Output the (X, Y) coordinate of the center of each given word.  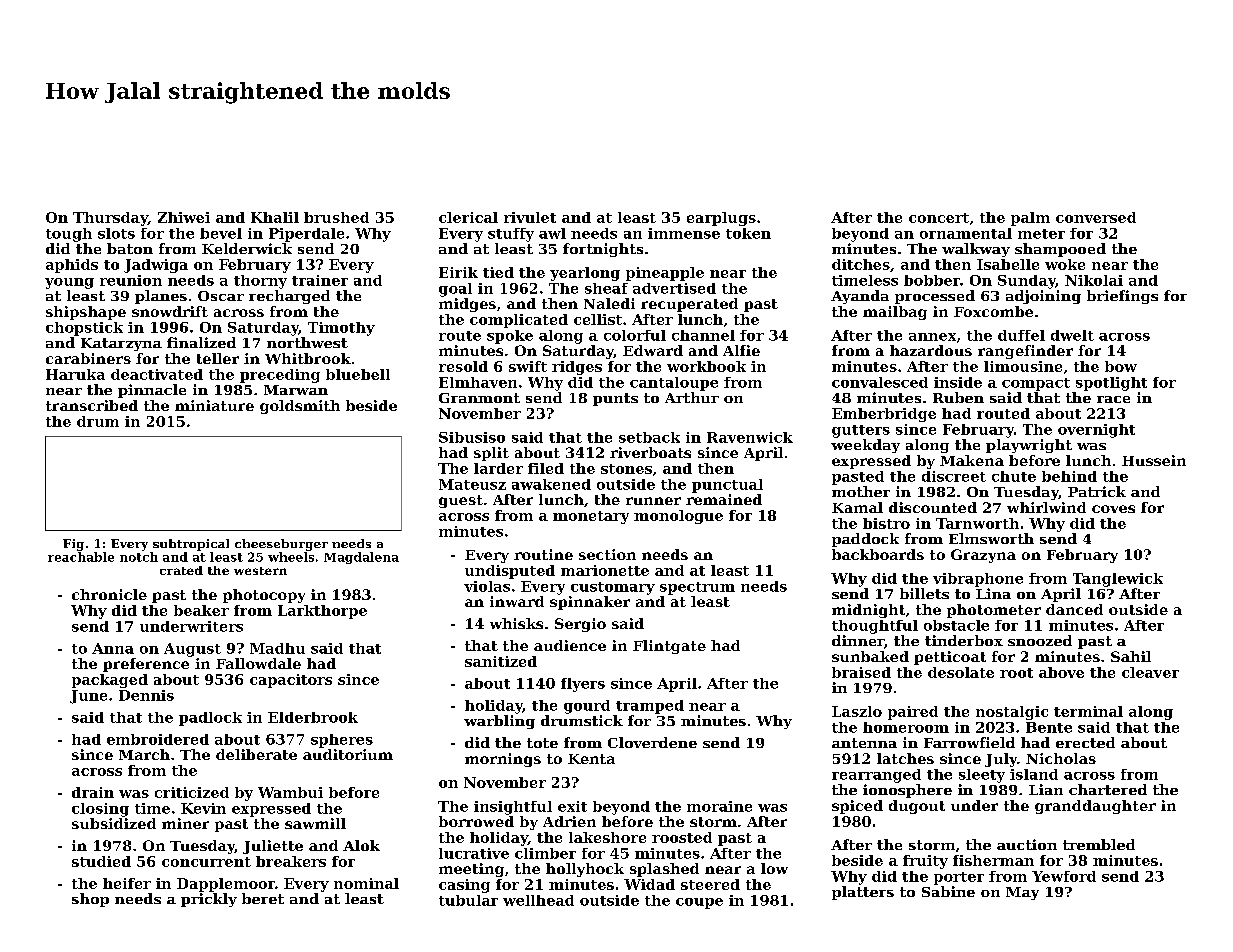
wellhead (538, 900)
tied (498, 272)
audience (570, 645)
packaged (110, 681)
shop (90, 900)
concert (939, 218)
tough (69, 235)
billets (924, 593)
